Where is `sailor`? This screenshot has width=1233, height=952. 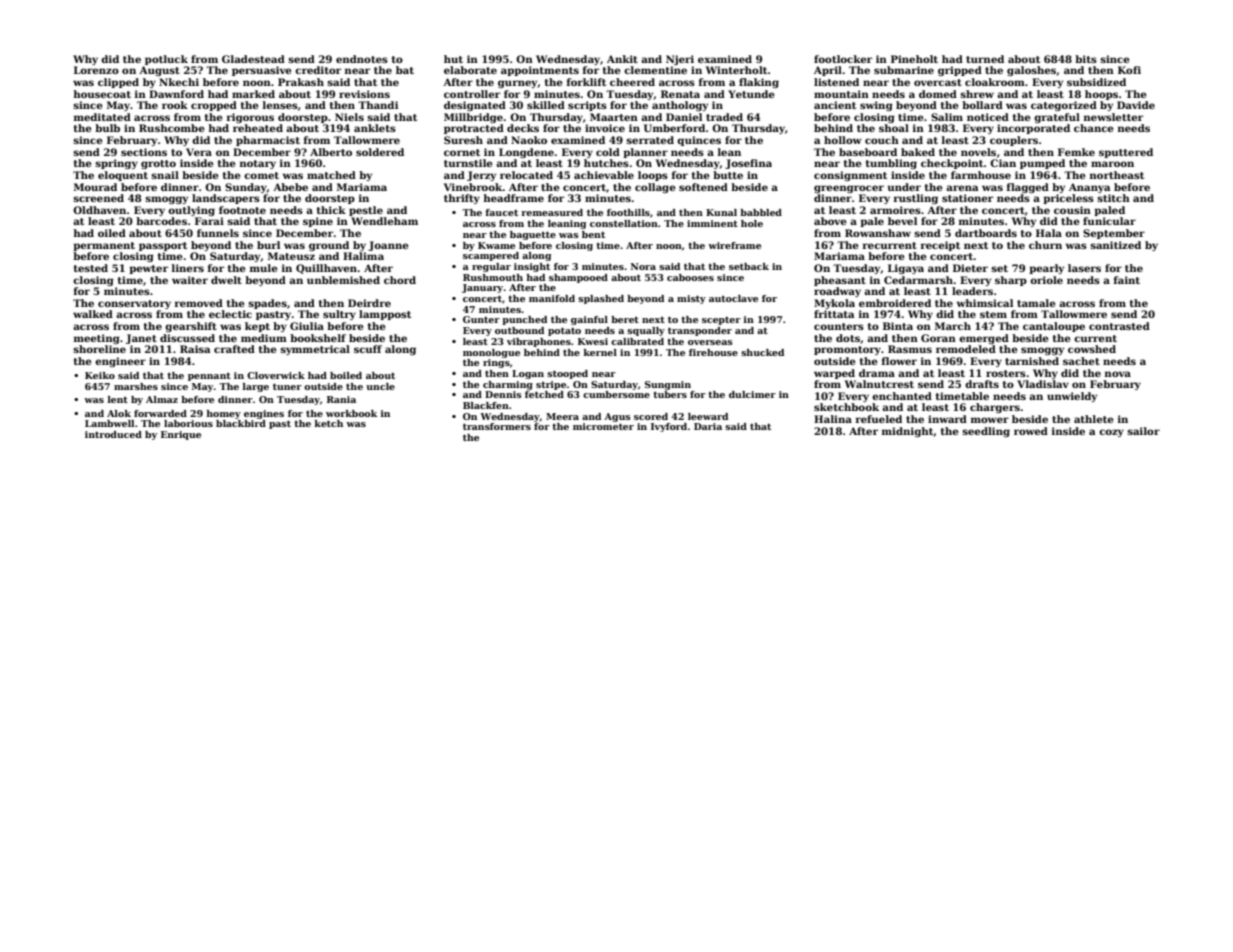 sailor is located at coordinates (1143, 431).
